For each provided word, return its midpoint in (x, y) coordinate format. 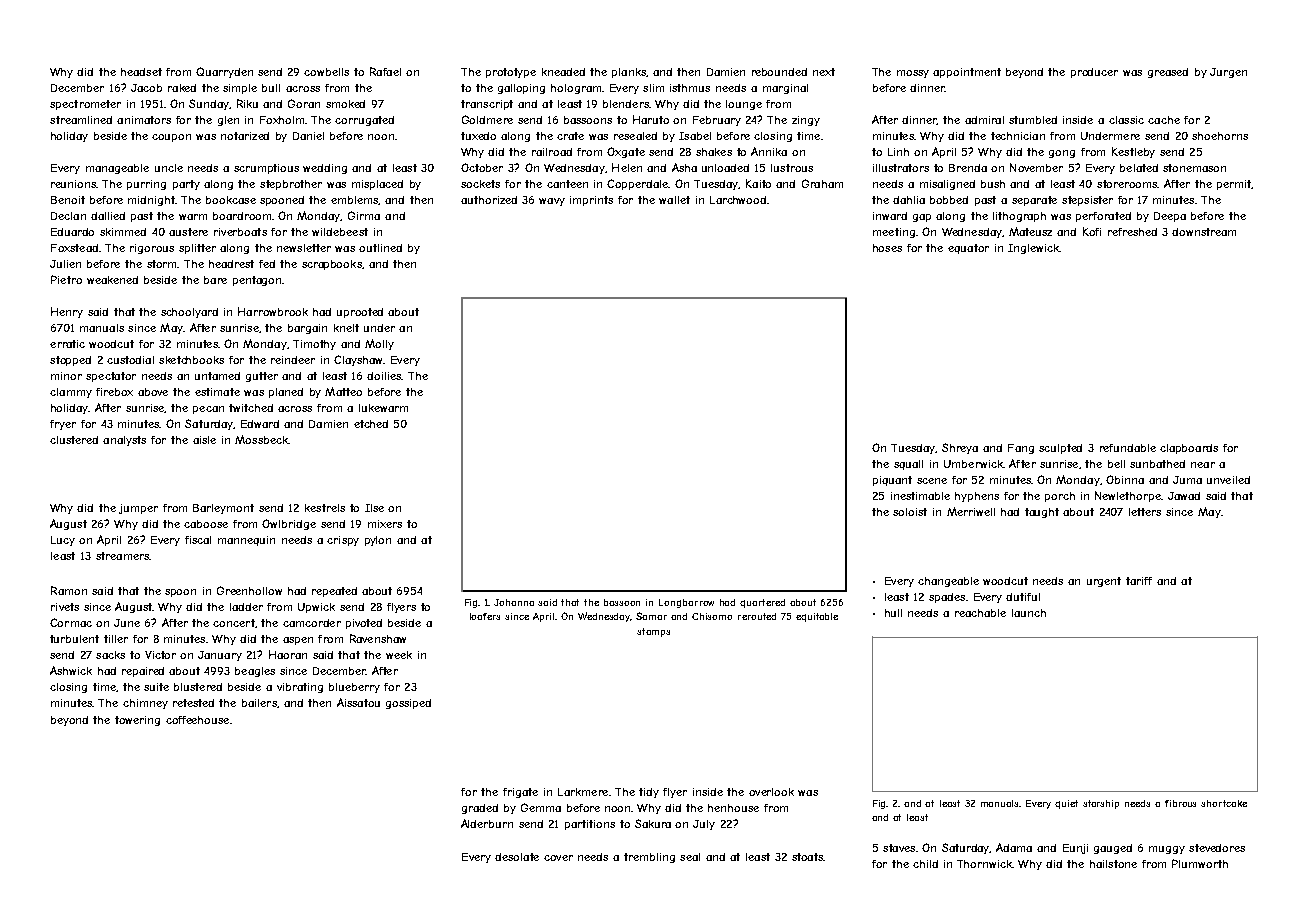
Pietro (66, 279)
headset (141, 72)
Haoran (288, 654)
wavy (552, 202)
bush (993, 184)
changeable (948, 582)
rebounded (779, 72)
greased (1168, 73)
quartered (762, 603)
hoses (887, 248)
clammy (71, 393)
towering (137, 721)
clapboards (1189, 449)
